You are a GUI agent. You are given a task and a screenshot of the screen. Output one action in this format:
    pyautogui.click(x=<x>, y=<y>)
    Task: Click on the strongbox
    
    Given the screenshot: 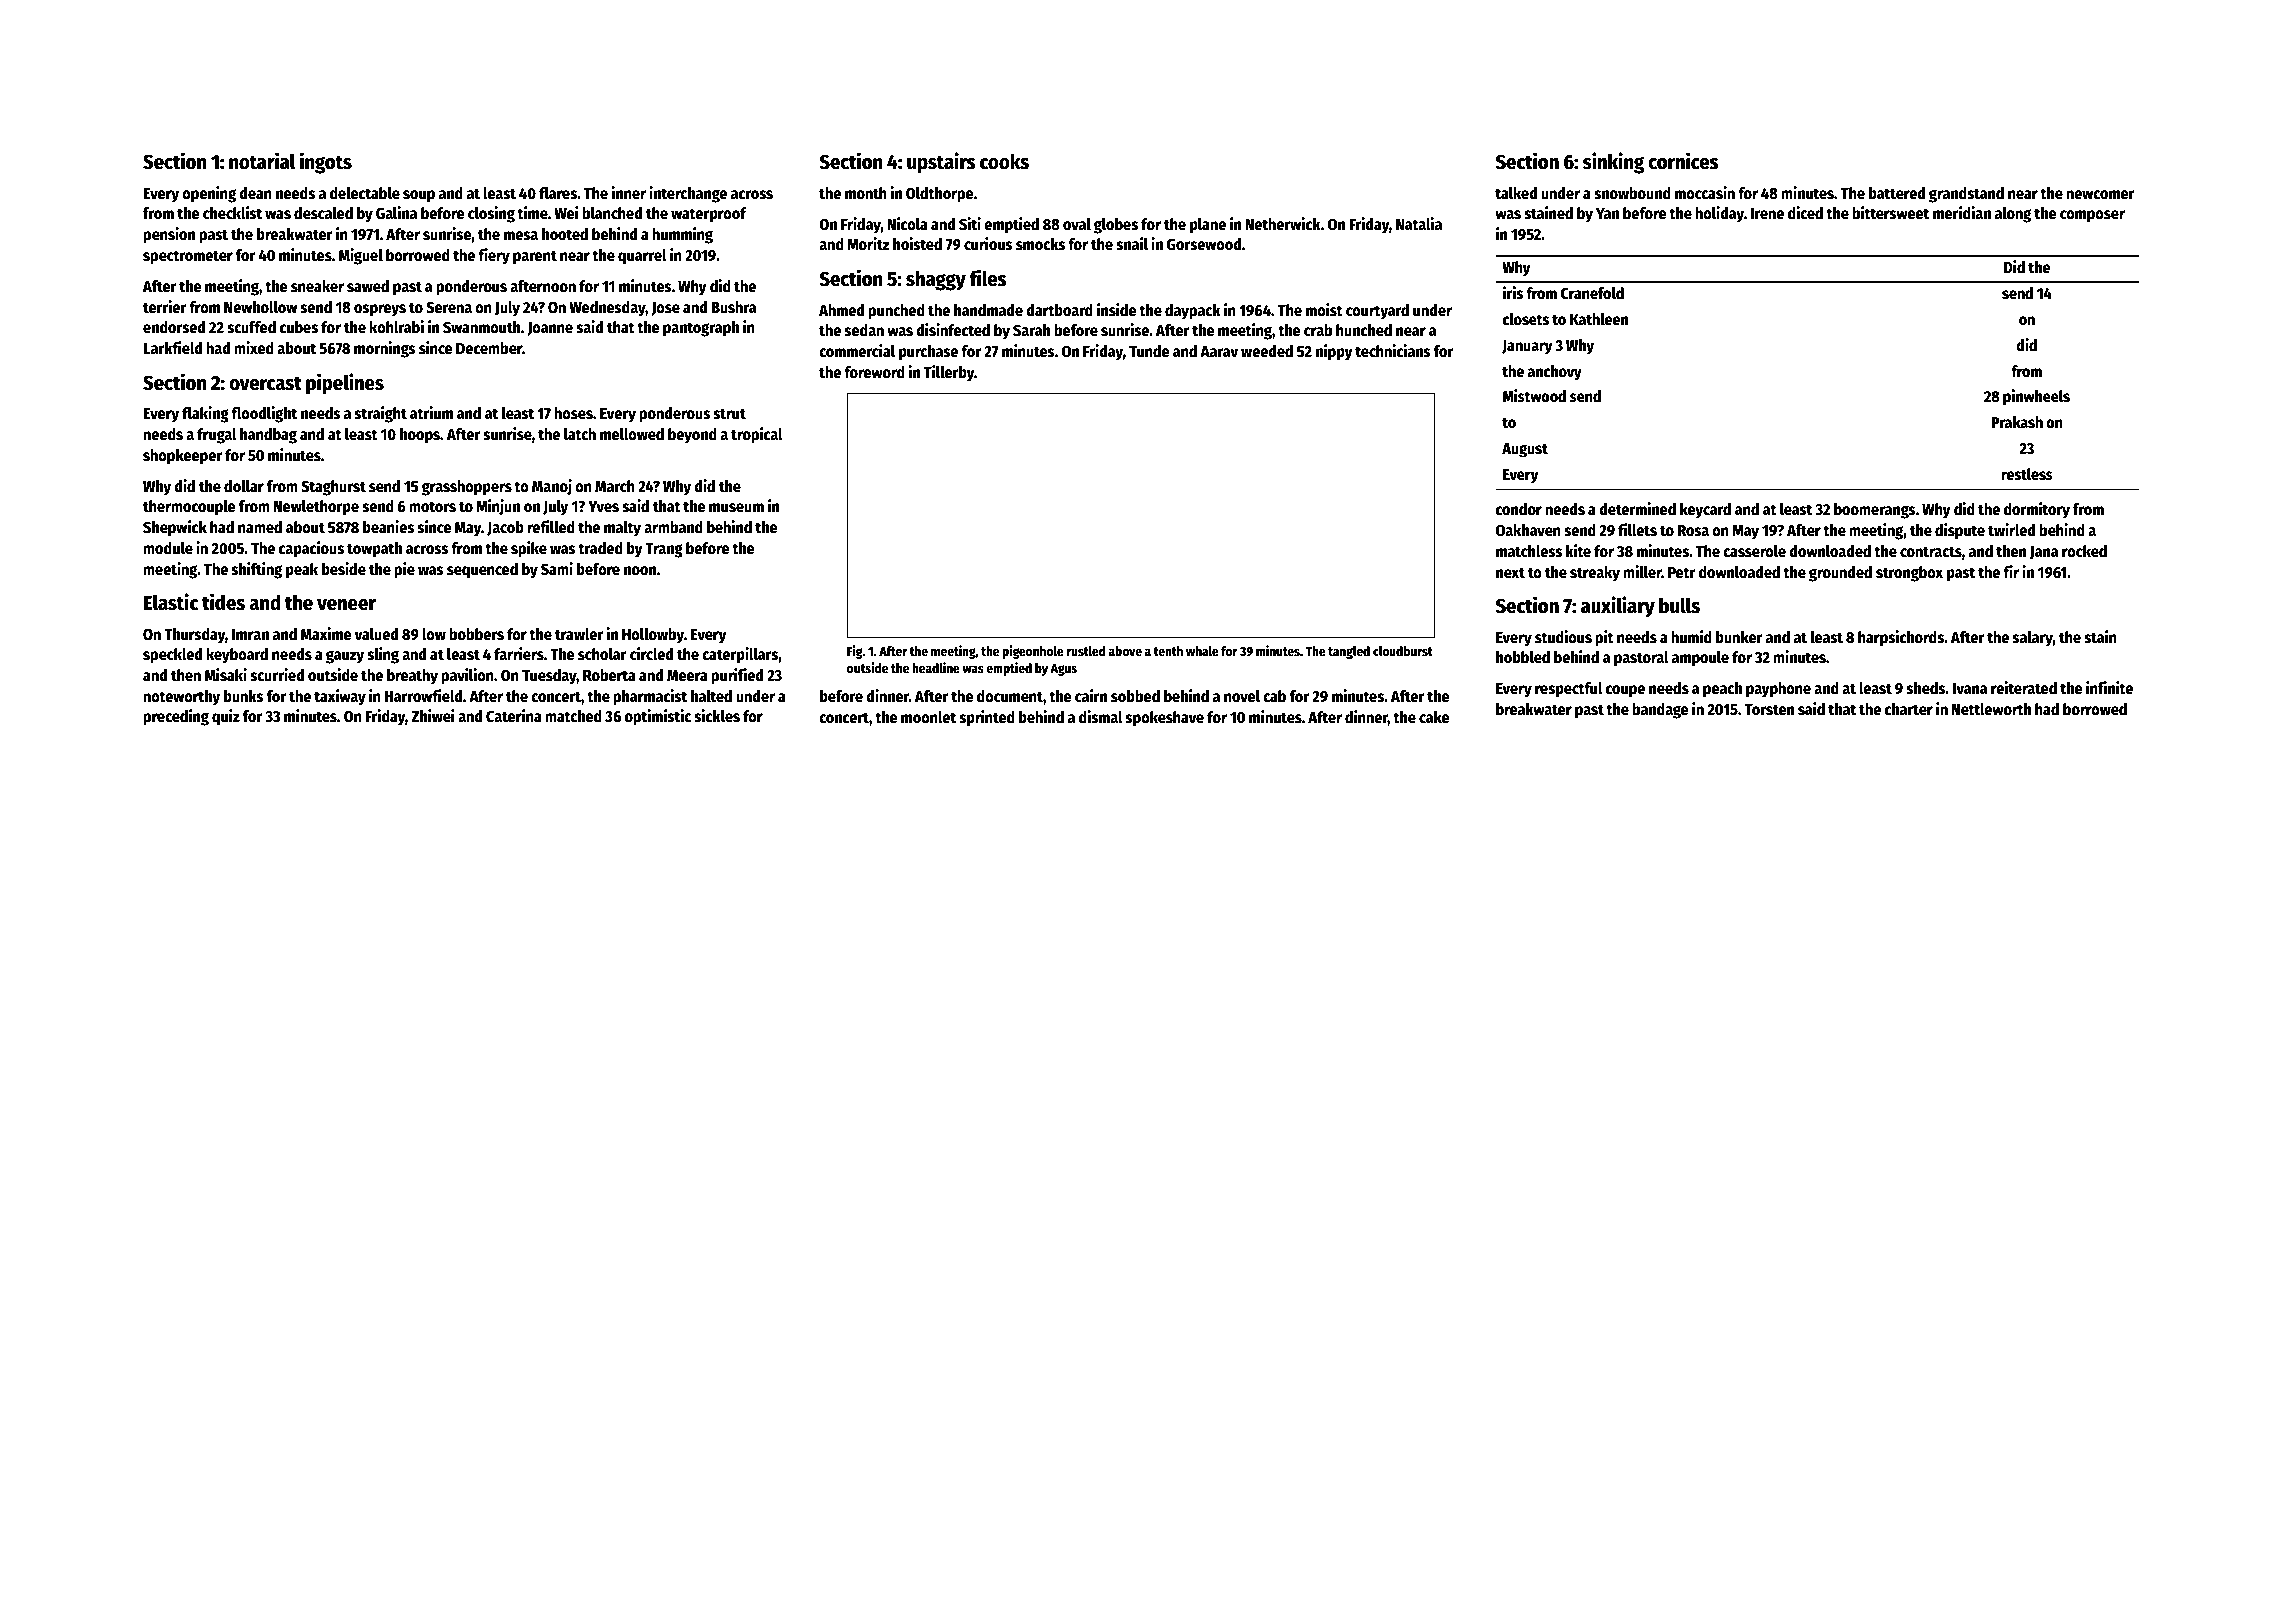 What is the action you would take?
    pyautogui.click(x=1909, y=574)
